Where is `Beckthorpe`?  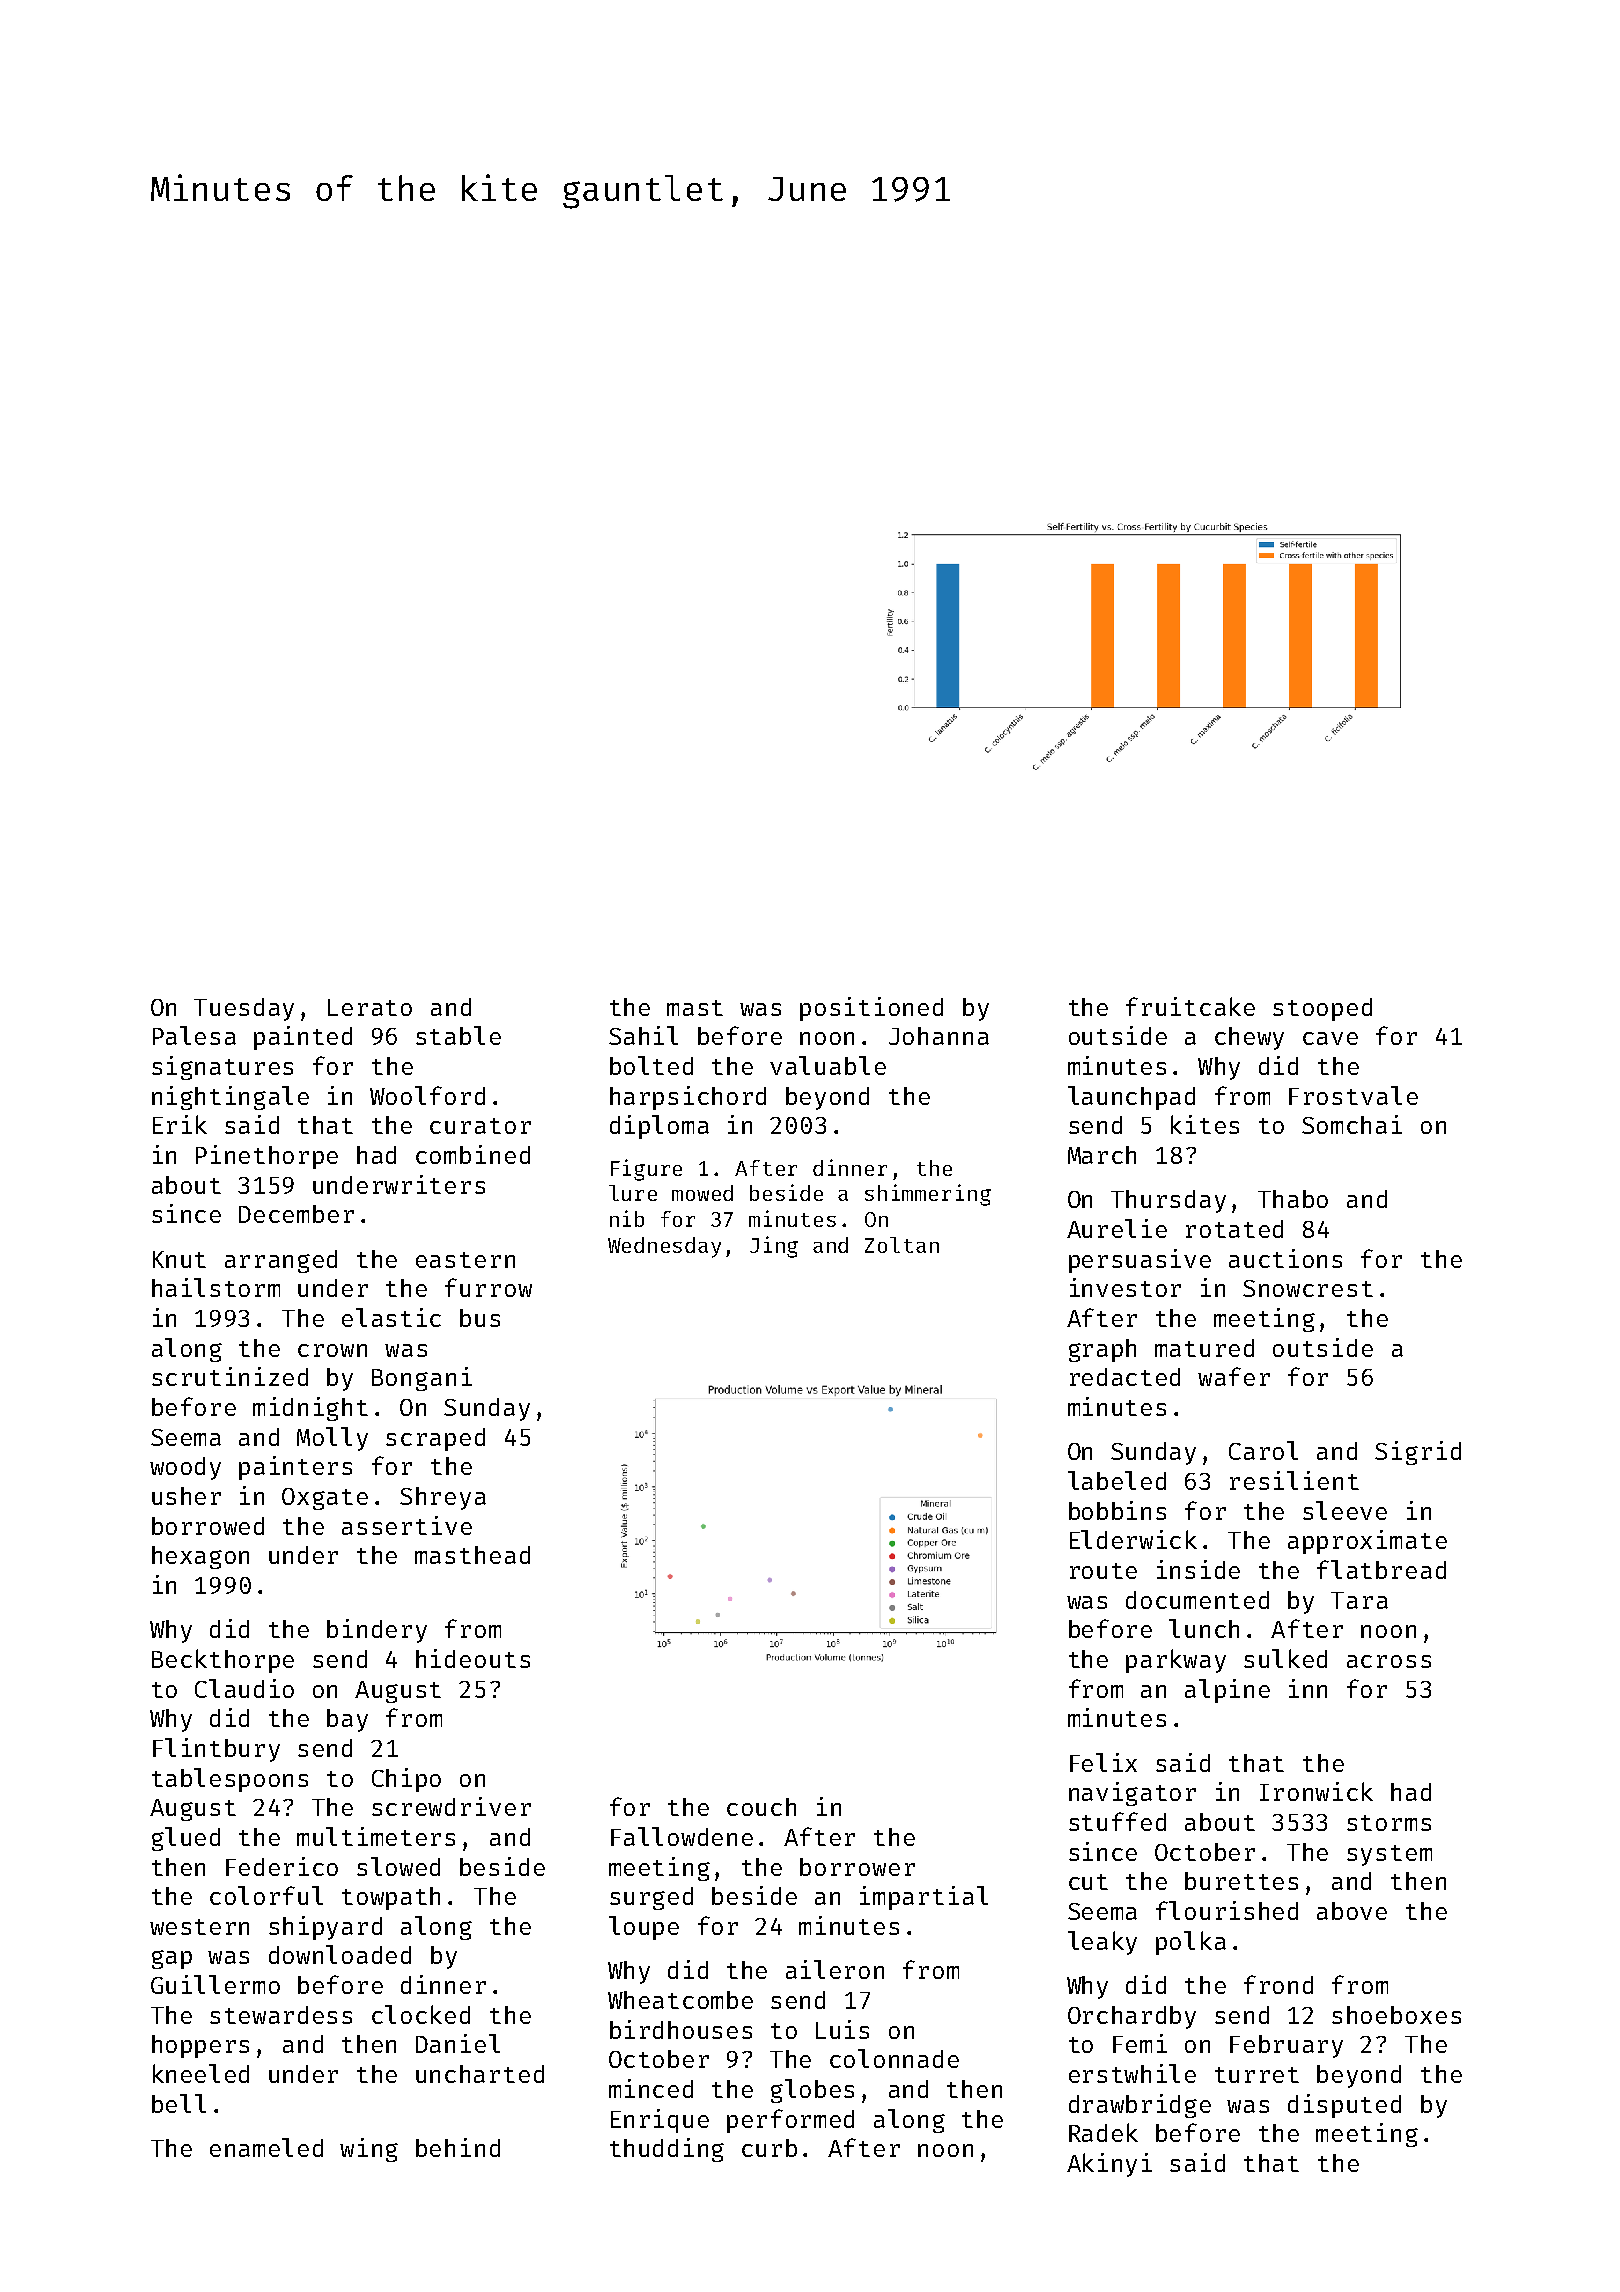 Beckthorpe is located at coordinates (223, 1661).
